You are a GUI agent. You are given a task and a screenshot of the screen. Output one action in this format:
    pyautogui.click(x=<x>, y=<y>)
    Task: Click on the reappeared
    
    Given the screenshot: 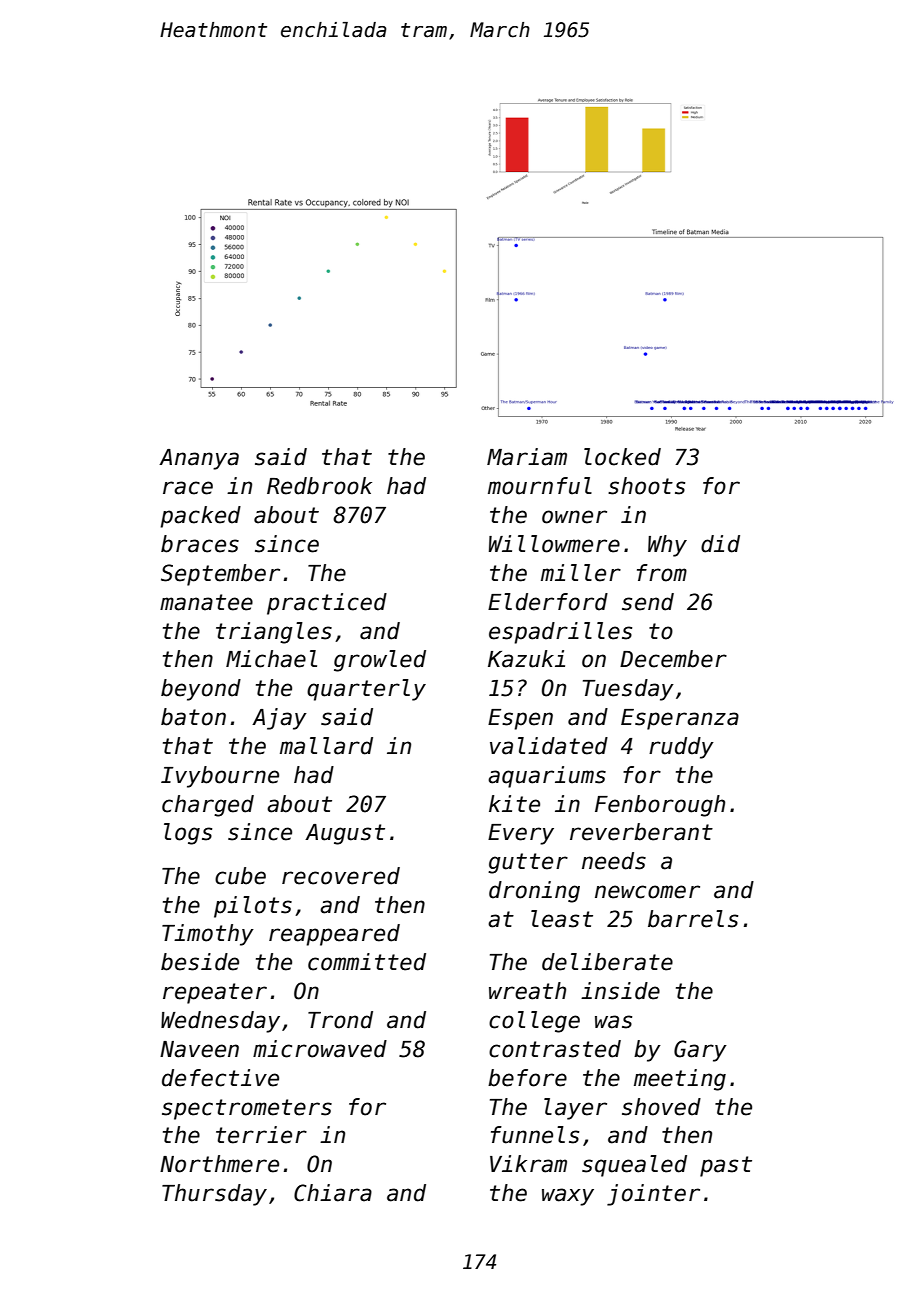 What is the action you would take?
    pyautogui.click(x=334, y=935)
